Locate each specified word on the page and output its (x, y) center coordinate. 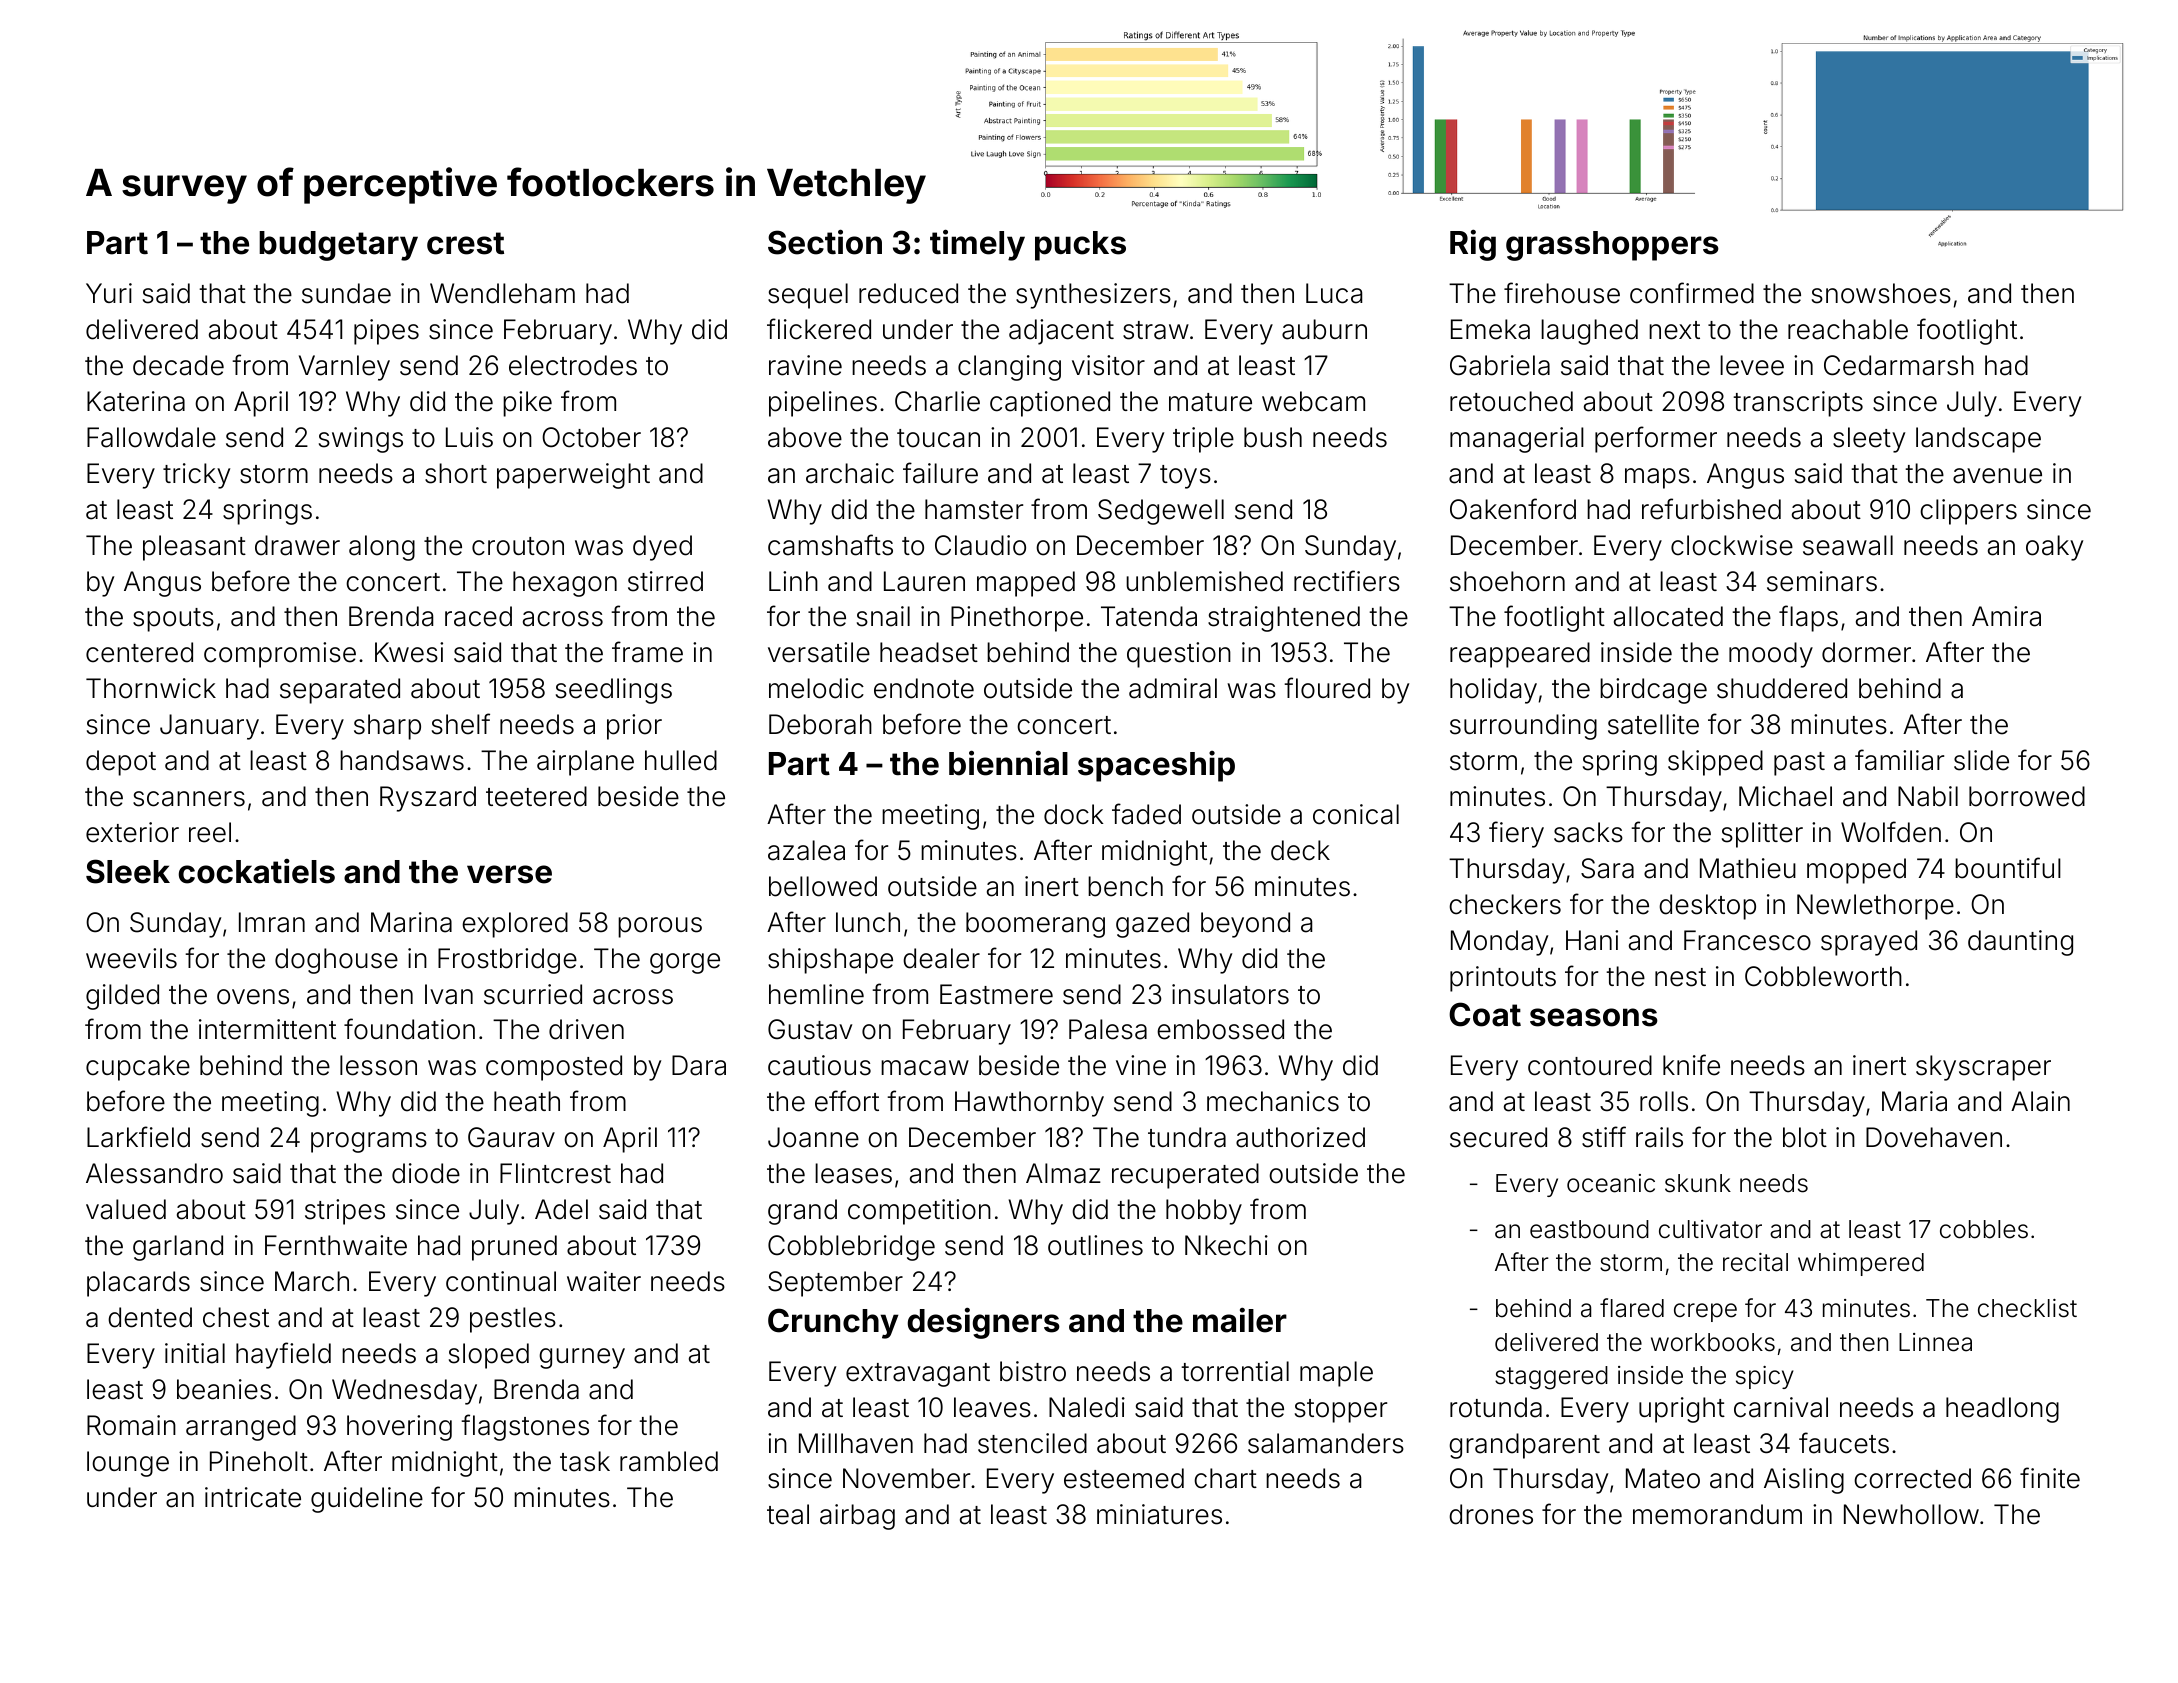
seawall (1848, 545)
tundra (1187, 1137)
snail (883, 616)
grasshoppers (1612, 246)
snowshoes (1881, 293)
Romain (131, 1425)
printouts (1503, 979)
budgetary (338, 246)
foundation (409, 1029)
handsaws (402, 760)
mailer (1240, 1320)
